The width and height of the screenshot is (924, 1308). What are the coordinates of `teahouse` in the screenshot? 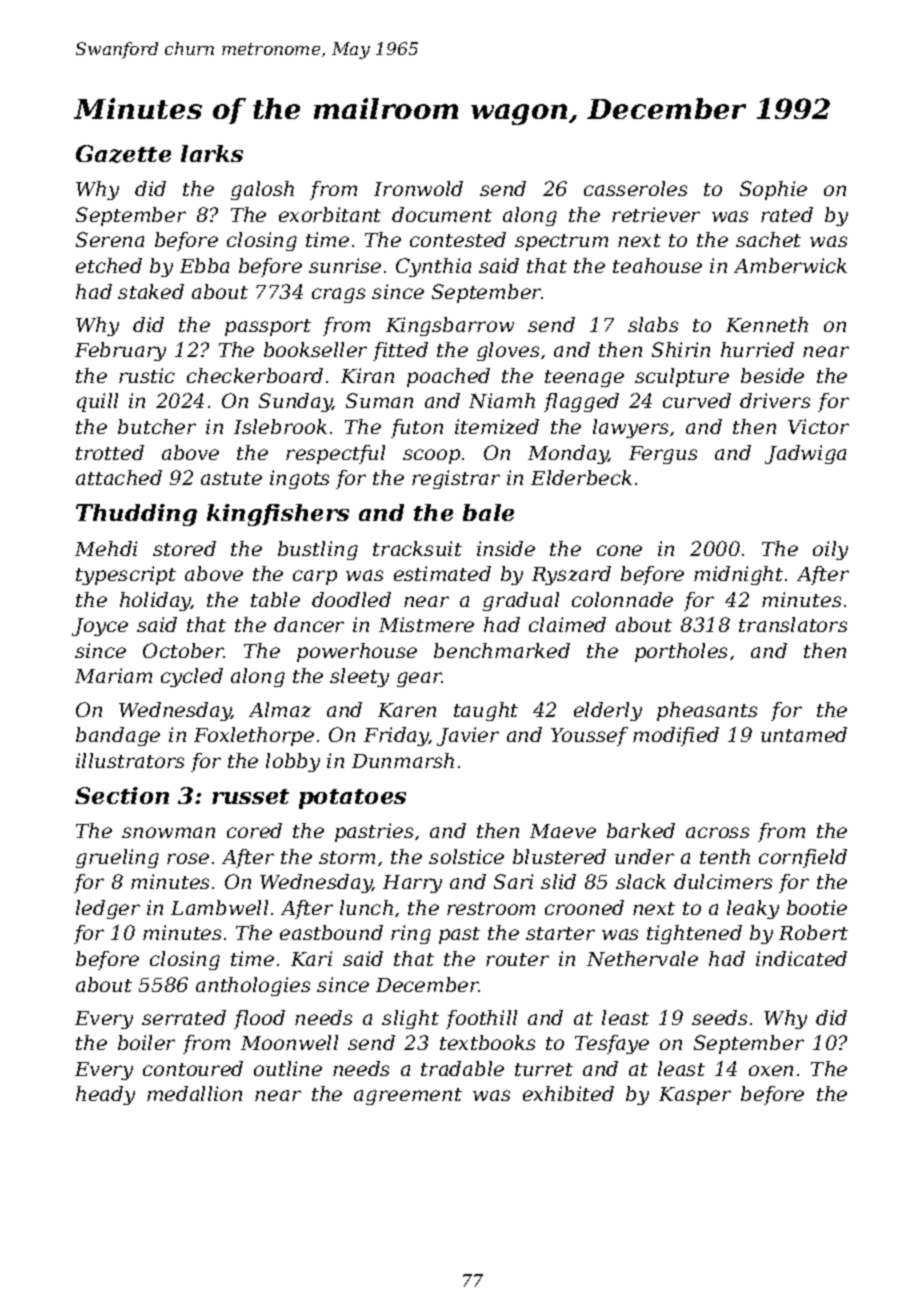 It's located at (657, 265).
